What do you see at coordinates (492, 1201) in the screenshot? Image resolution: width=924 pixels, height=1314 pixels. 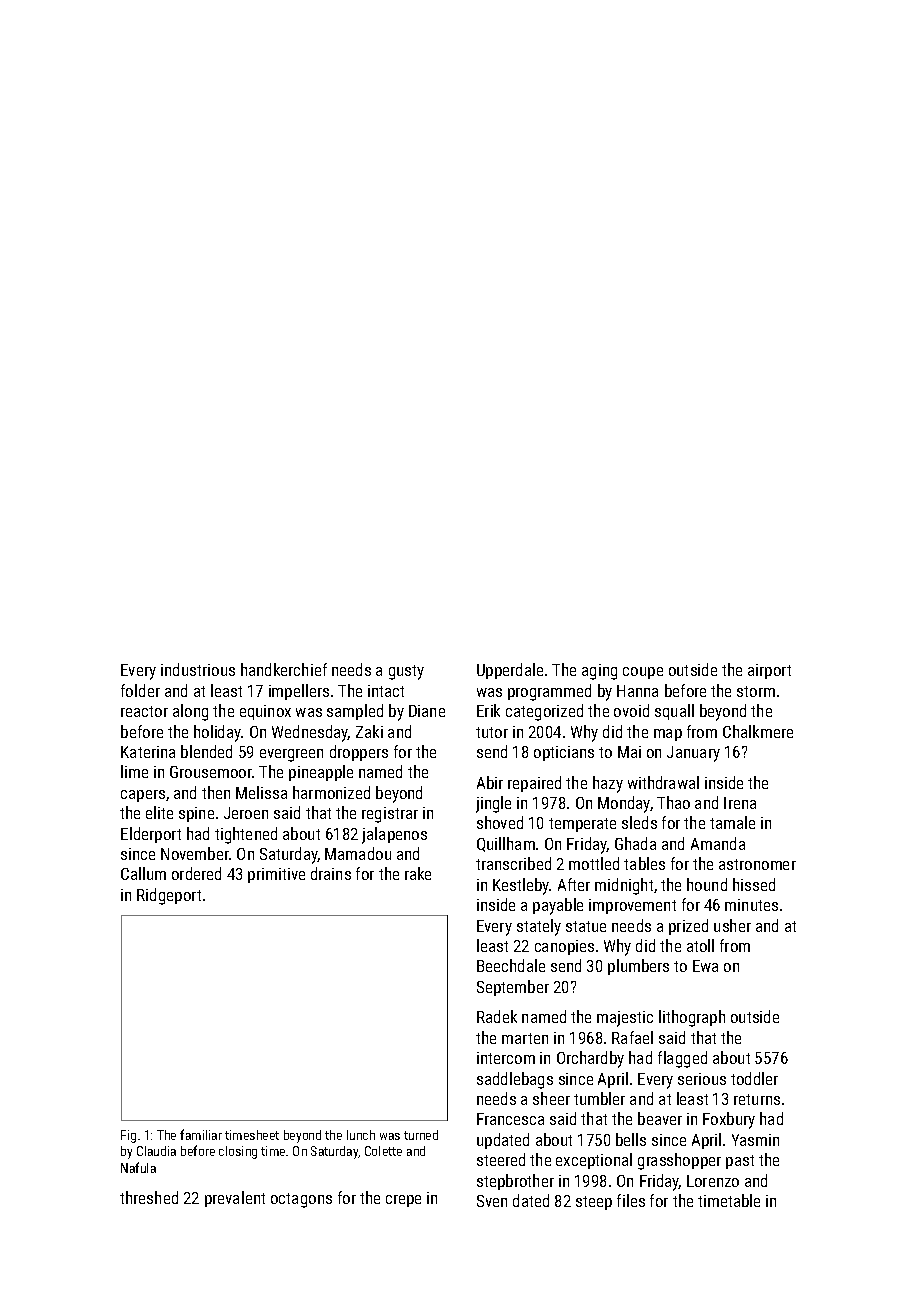 I see `Sven` at bounding box center [492, 1201].
